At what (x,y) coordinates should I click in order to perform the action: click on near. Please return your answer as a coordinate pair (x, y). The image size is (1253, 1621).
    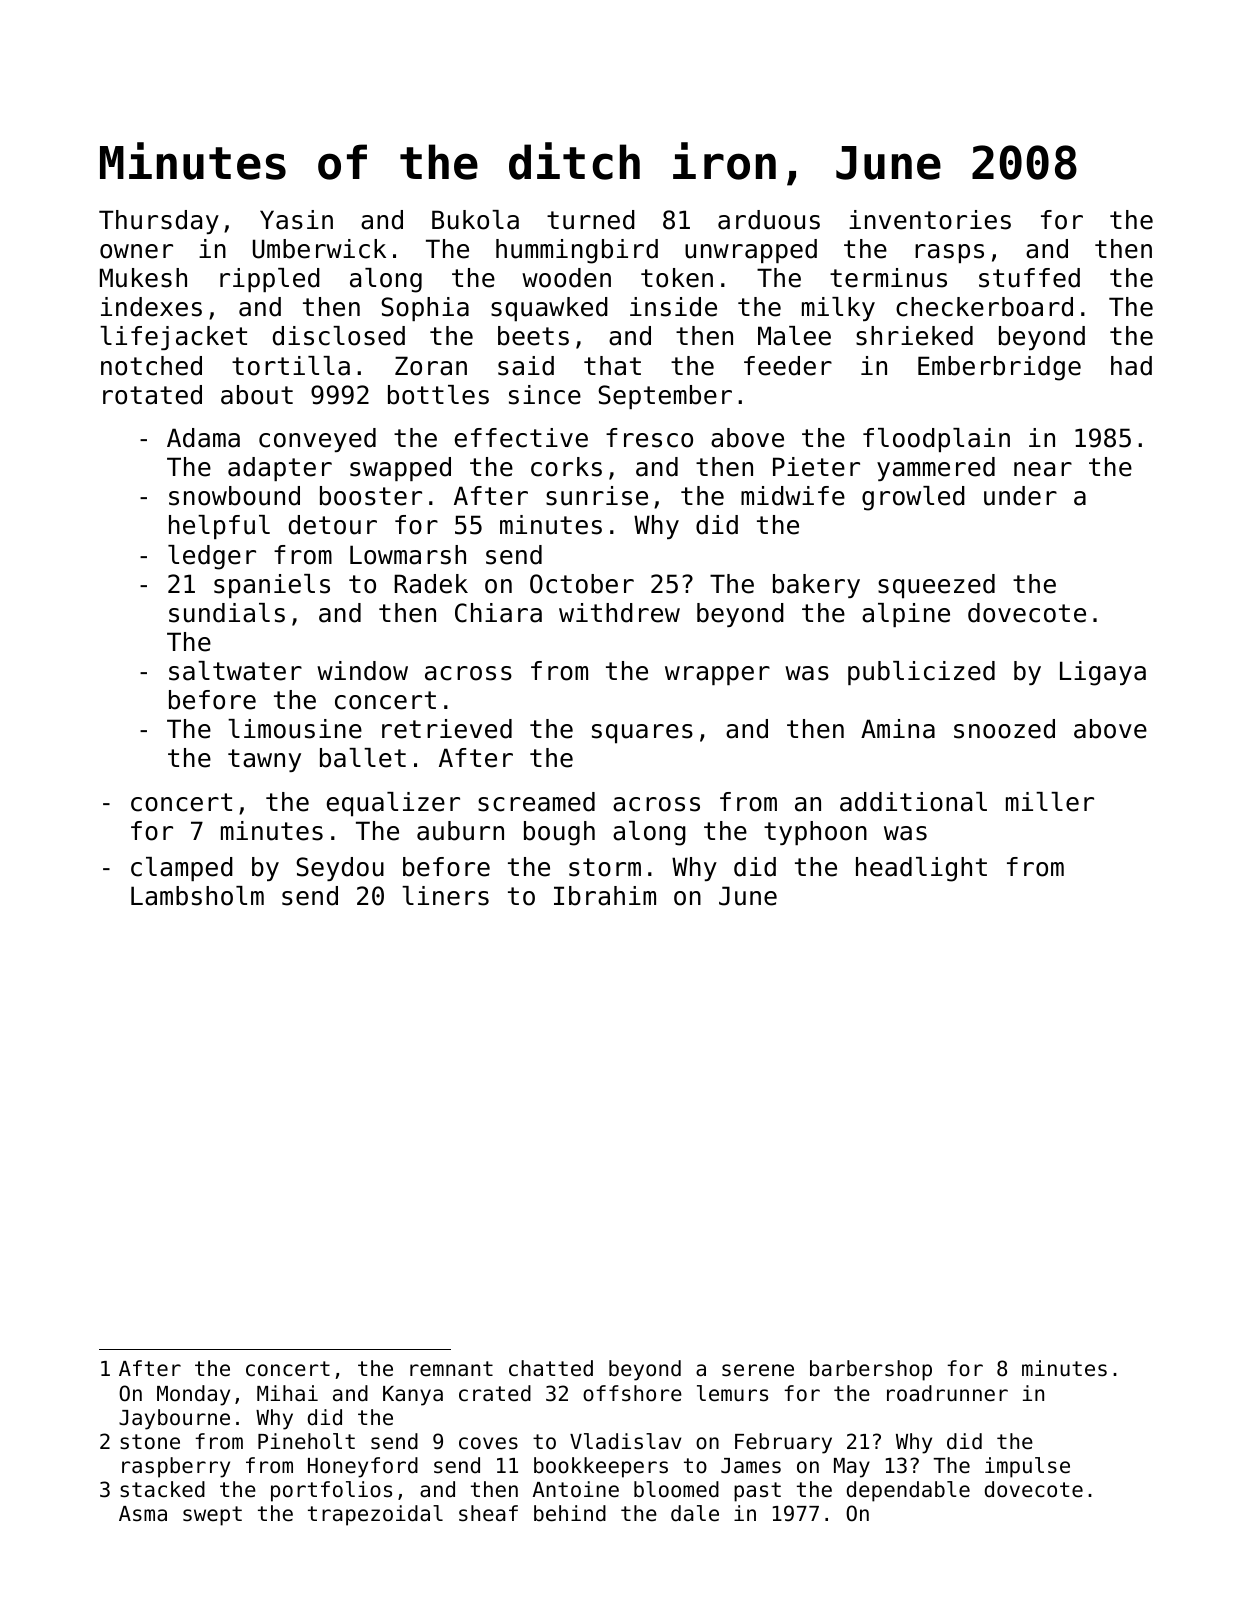
    Looking at the image, I should click on (1043, 469).
